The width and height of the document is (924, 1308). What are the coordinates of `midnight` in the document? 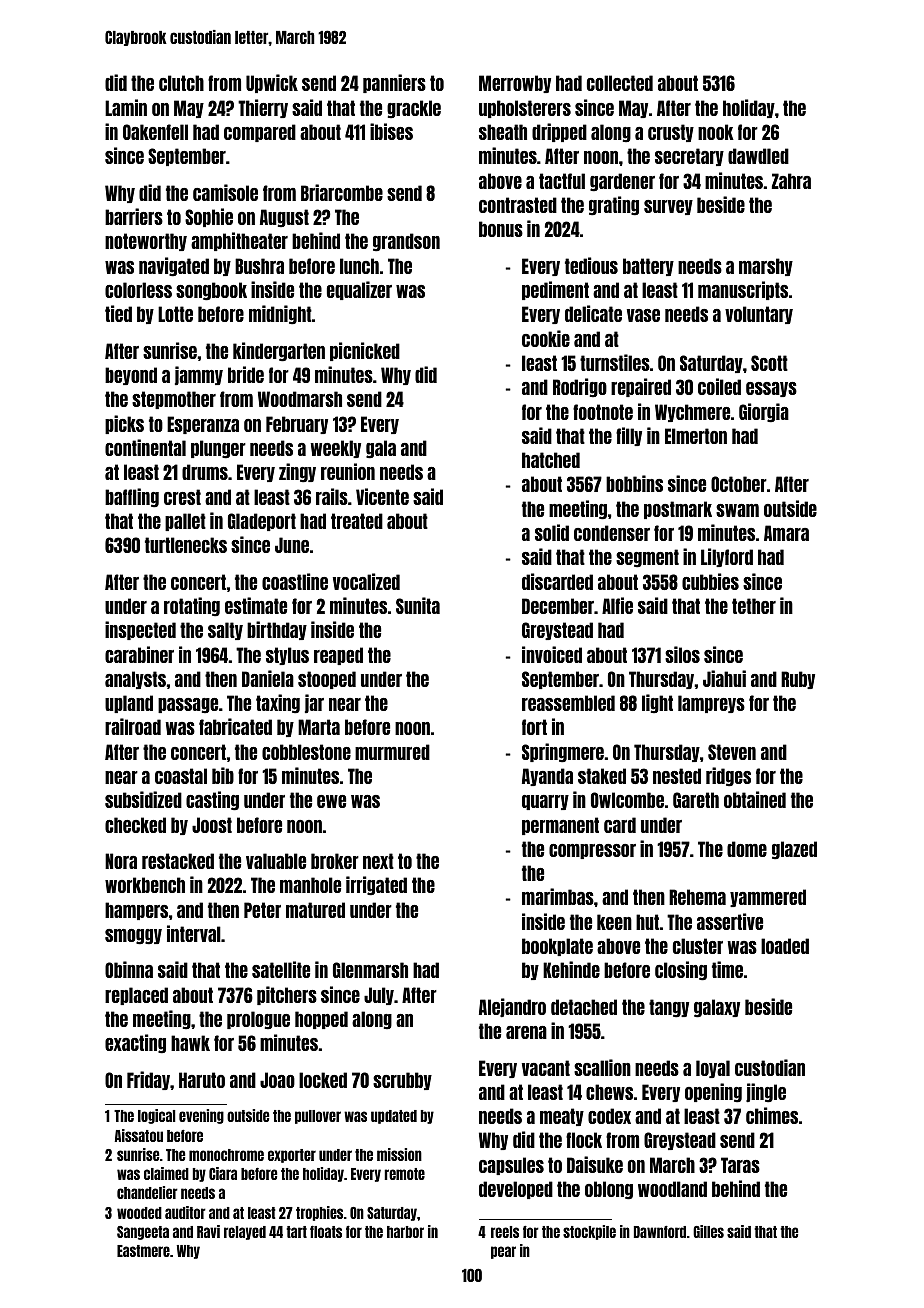 It's located at (280, 315).
